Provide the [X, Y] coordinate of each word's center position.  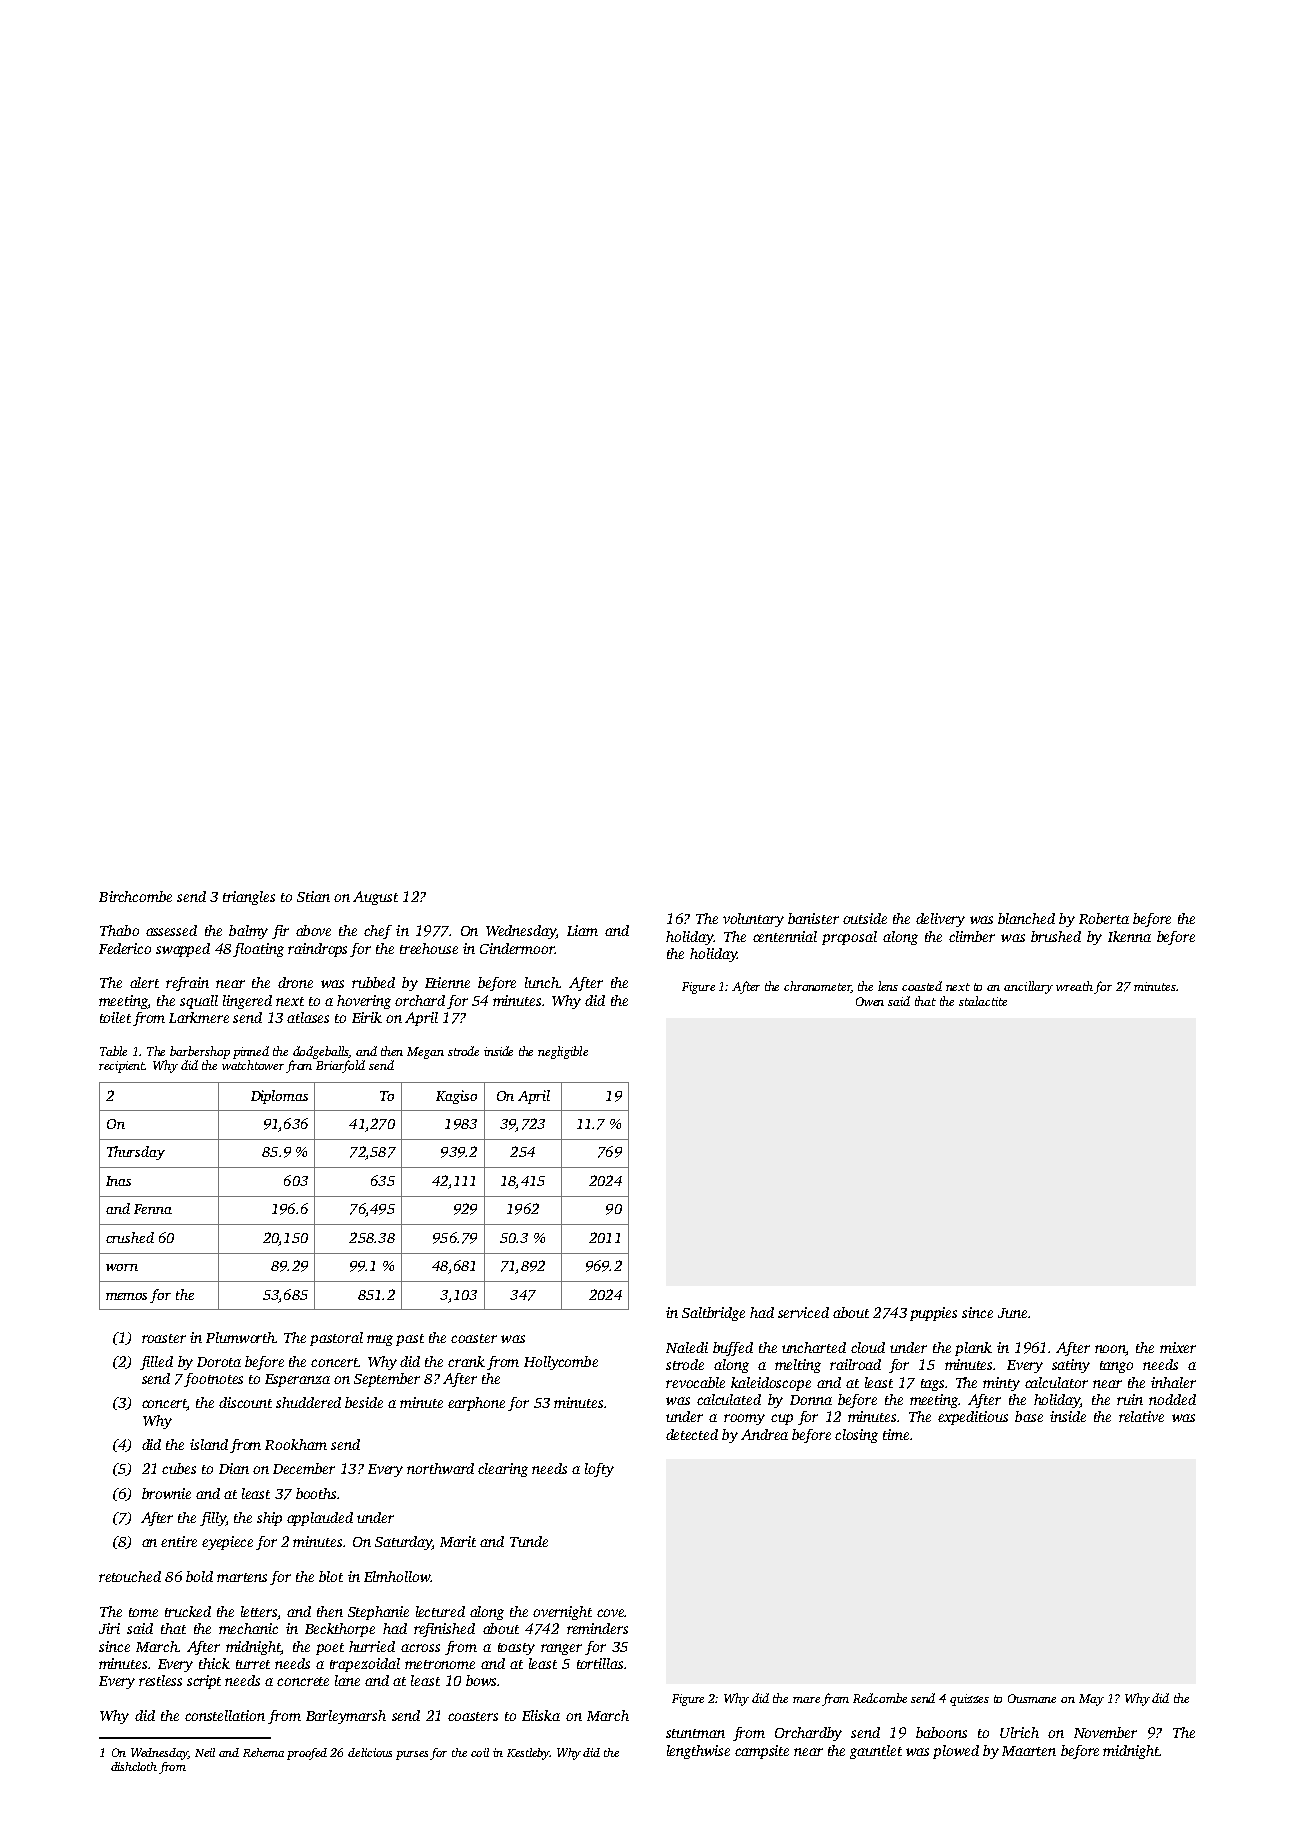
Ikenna [1129, 936]
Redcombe [880, 1698]
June [1012, 1313]
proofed [307, 1754]
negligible [563, 1052]
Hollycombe [561, 1363]
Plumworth [241, 1337]
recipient [122, 1067]
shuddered [308, 1402]
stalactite [983, 1001]
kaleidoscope [771, 1384]
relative [1141, 1416]
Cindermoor [517, 948]
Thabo [119, 930]
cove [610, 1613]
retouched [130, 1576]
